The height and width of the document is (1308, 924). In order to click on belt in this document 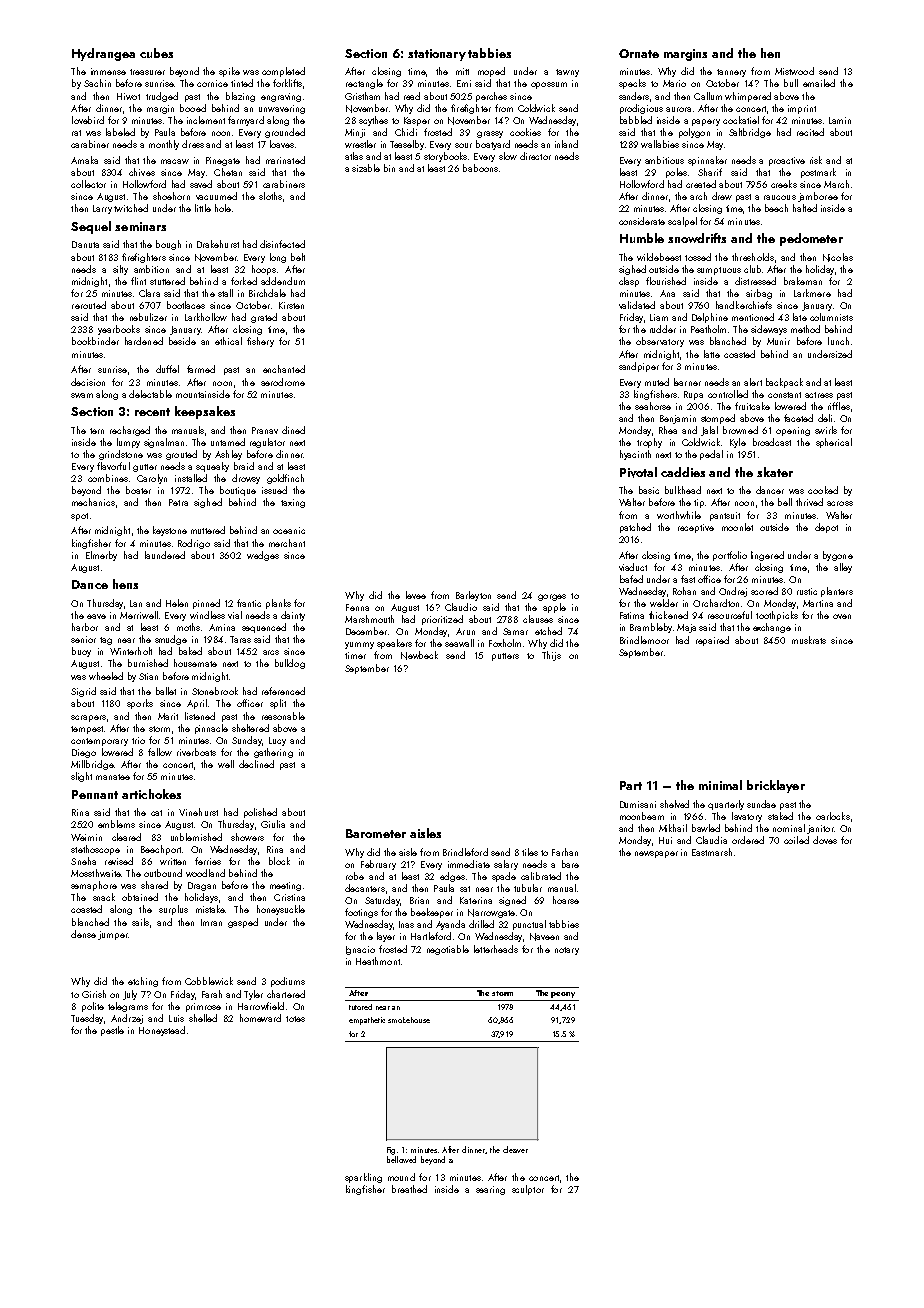, I will do `click(298, 257)`.
